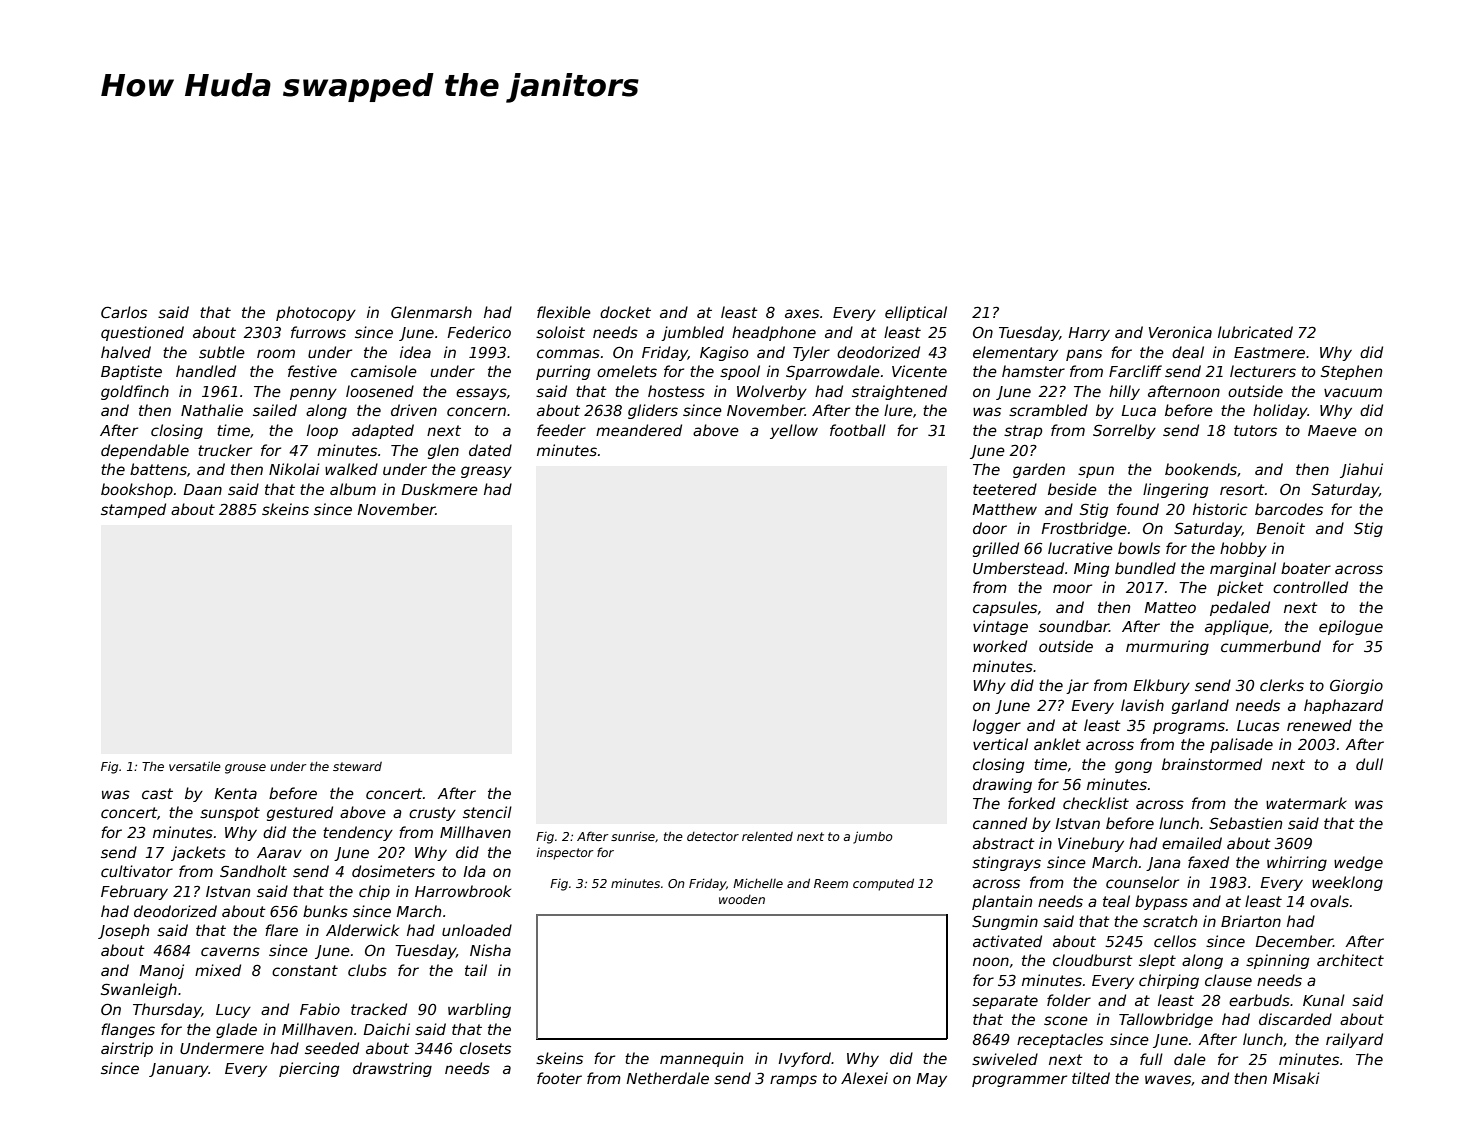 The image size is (1484, 1147). What do you see at coordinates (1142, 882) in the screenshot?
I see `counselor` at bounding box center [1142, 882].
